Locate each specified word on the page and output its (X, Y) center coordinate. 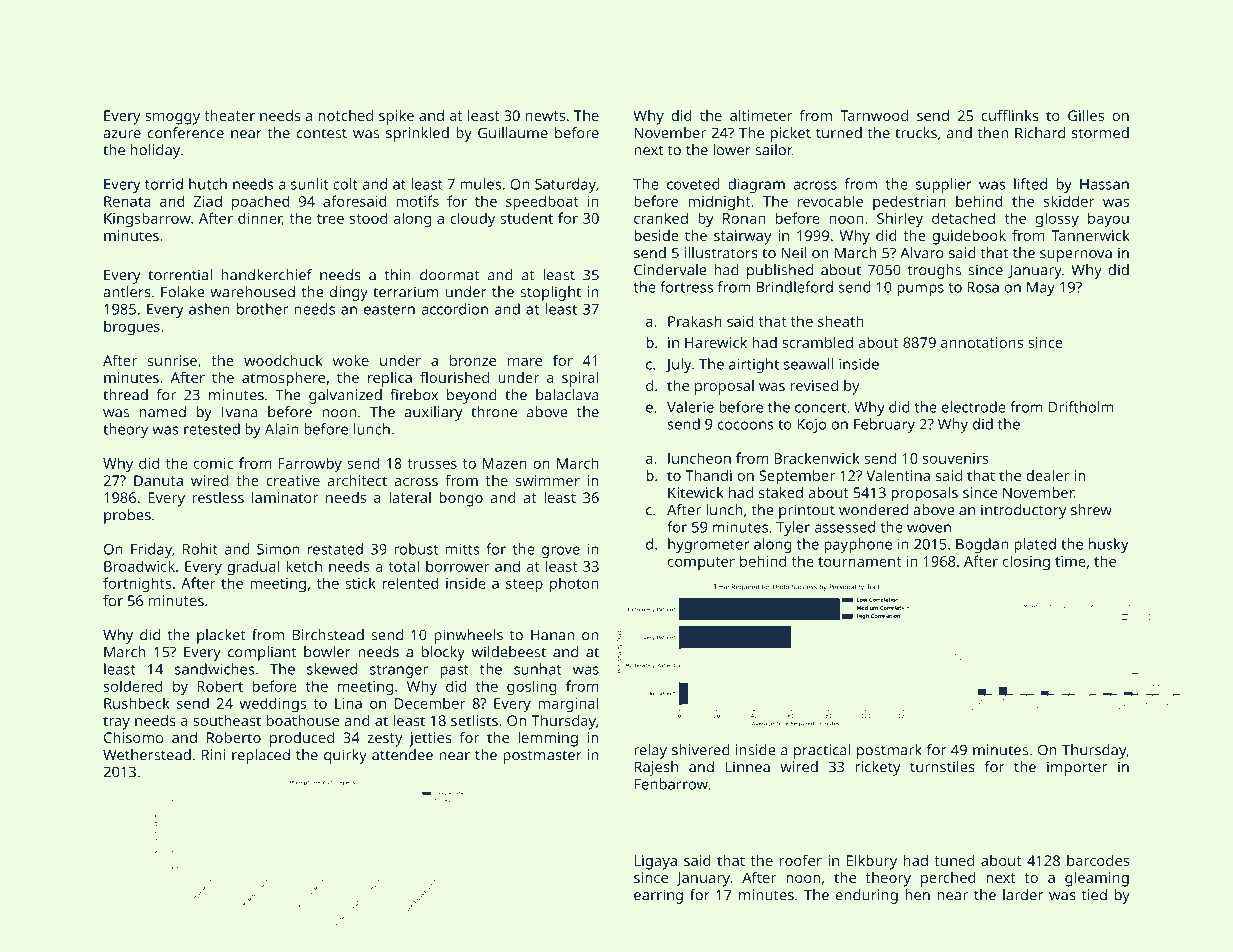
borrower (458, 566)
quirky (345, 756)
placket (221, 636)
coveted (693, 184)
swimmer (548, 480)
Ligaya (655, 862)
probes (127, 516)
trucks (916, 133)
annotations (982, 342)
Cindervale (670, 270)
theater (229, 115)
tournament (859, 562)
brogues (132, 328)
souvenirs (956, 458)
